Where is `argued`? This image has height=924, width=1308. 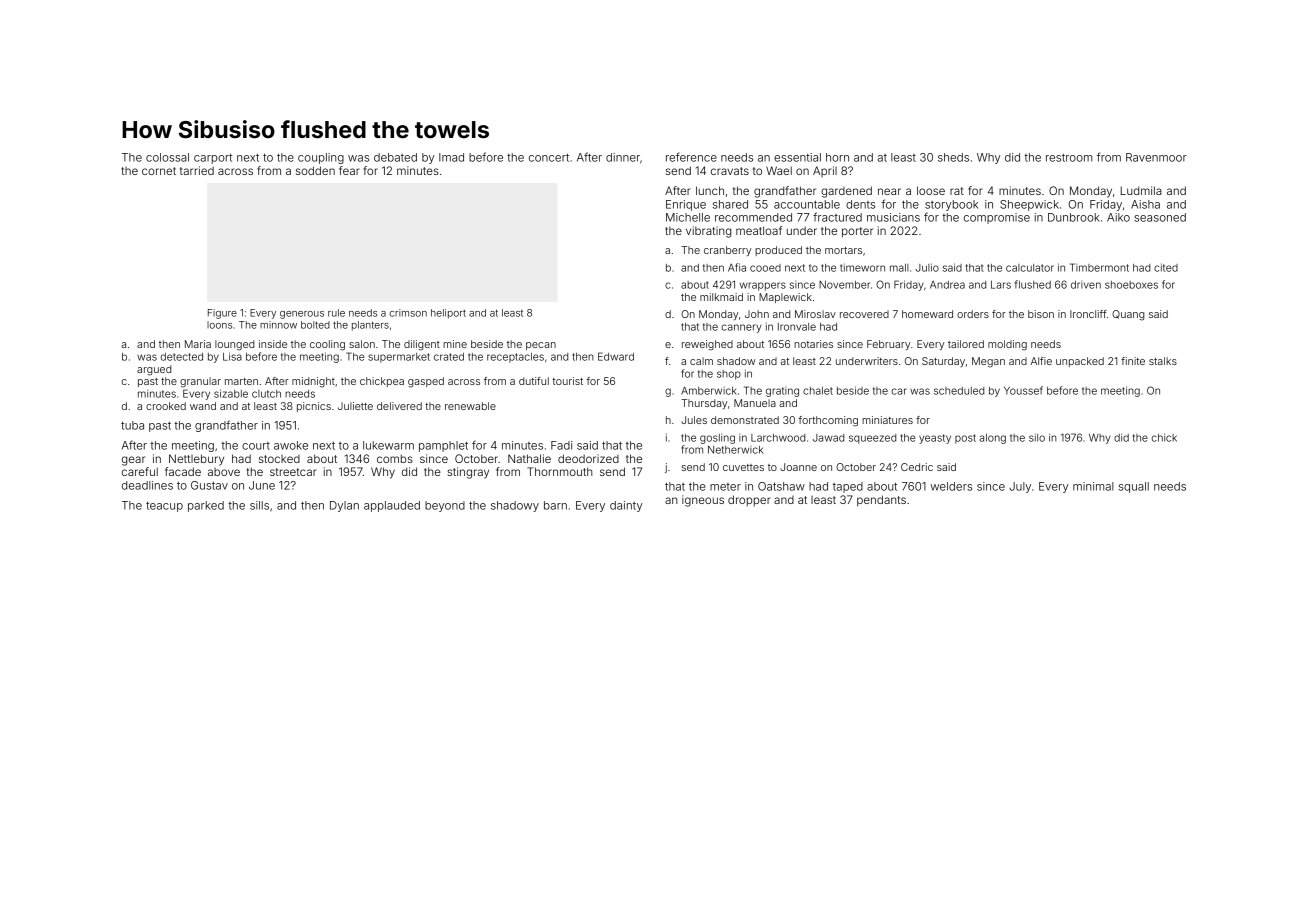
argued is located at coordinates (154, 370).
